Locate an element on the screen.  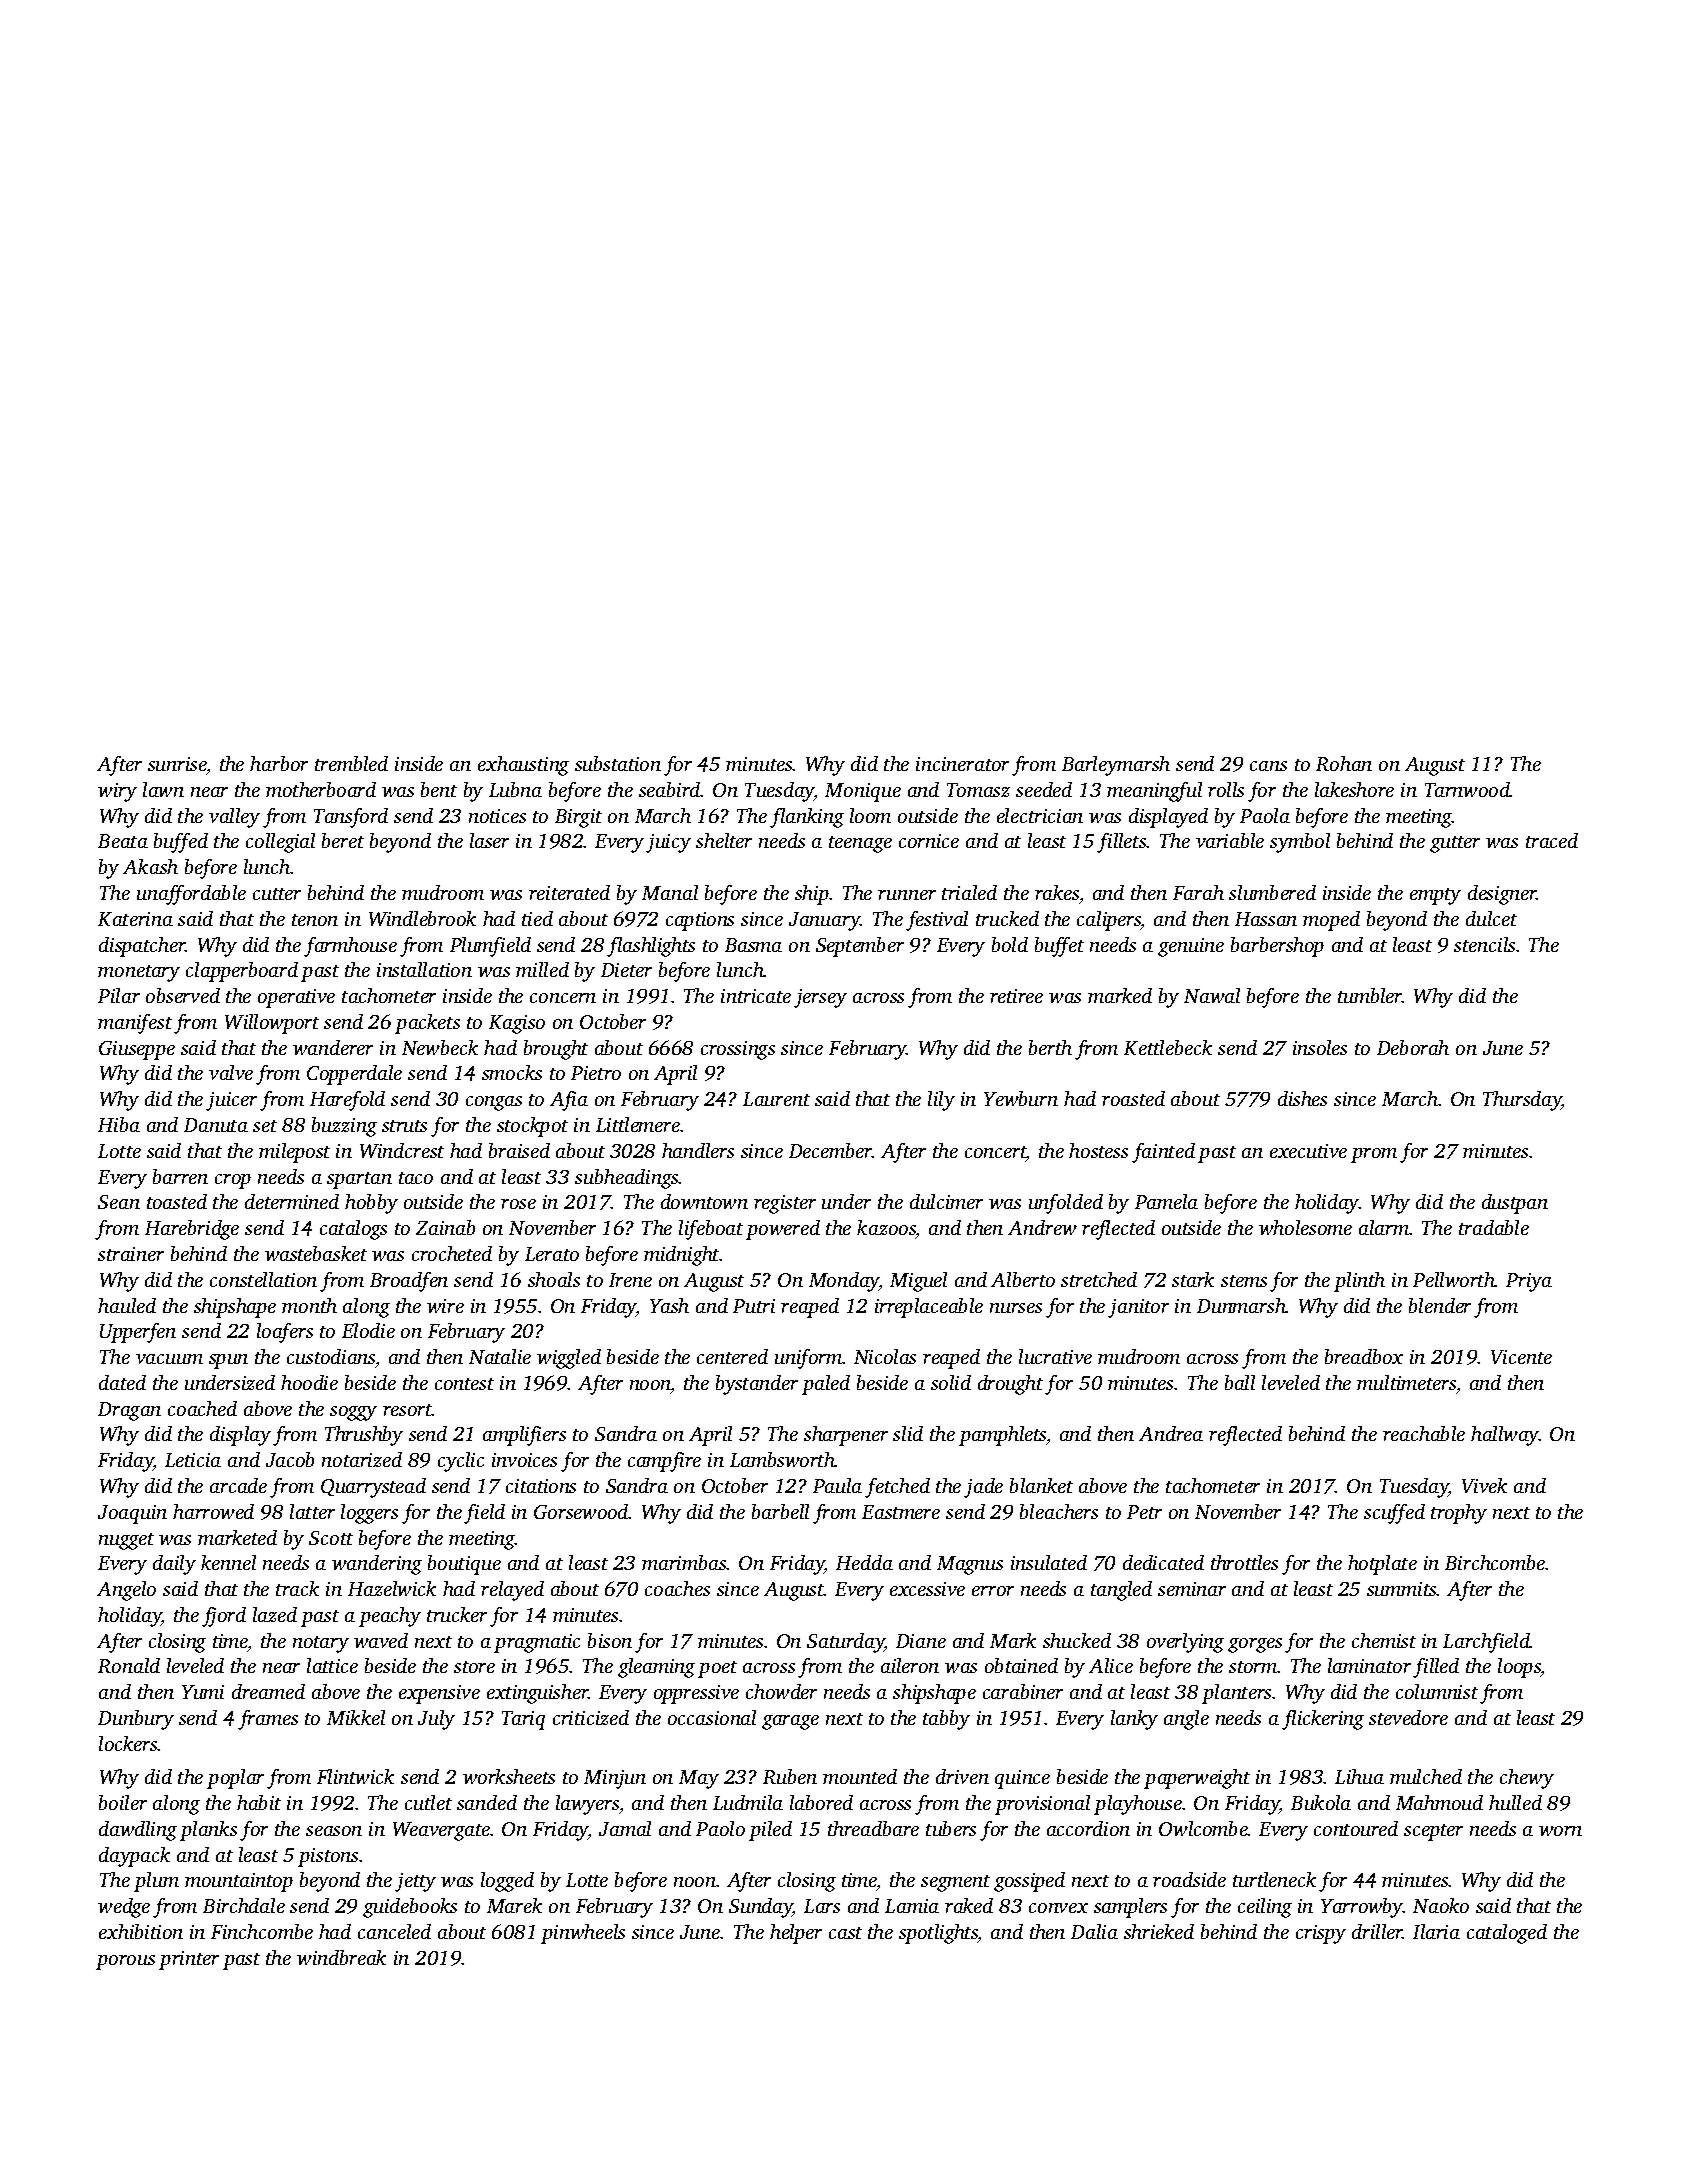
notary is located at coordinates (321, 1644).
